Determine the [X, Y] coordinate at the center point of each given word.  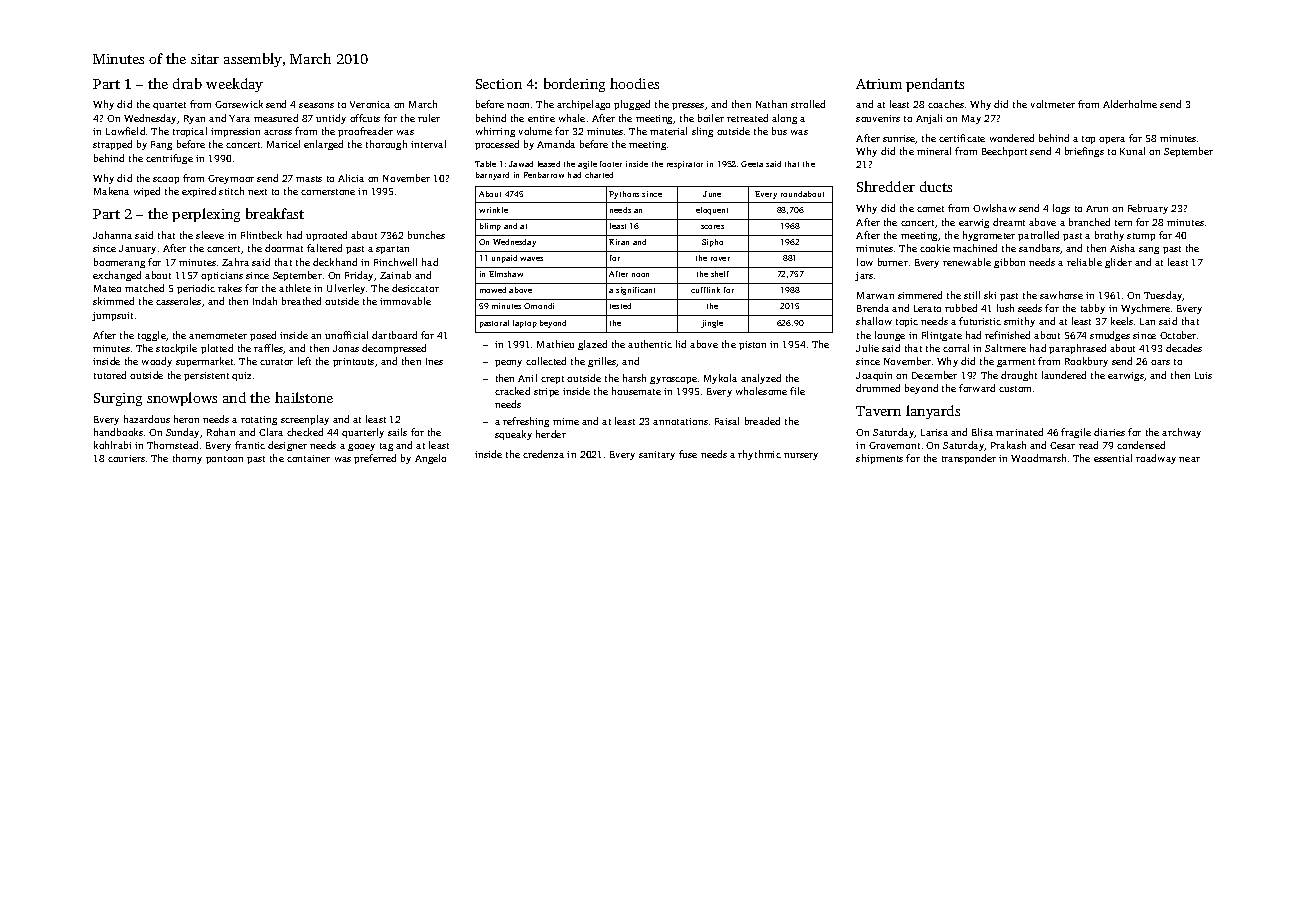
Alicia [351, 178]
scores [712, 227]
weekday [234, 85]
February [1148, 209]
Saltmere [1005, 348]
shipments [879, 459]
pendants [935, 85]
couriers [126, 458]
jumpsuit [112, 316]
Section [499, 84]
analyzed [761, 379]
